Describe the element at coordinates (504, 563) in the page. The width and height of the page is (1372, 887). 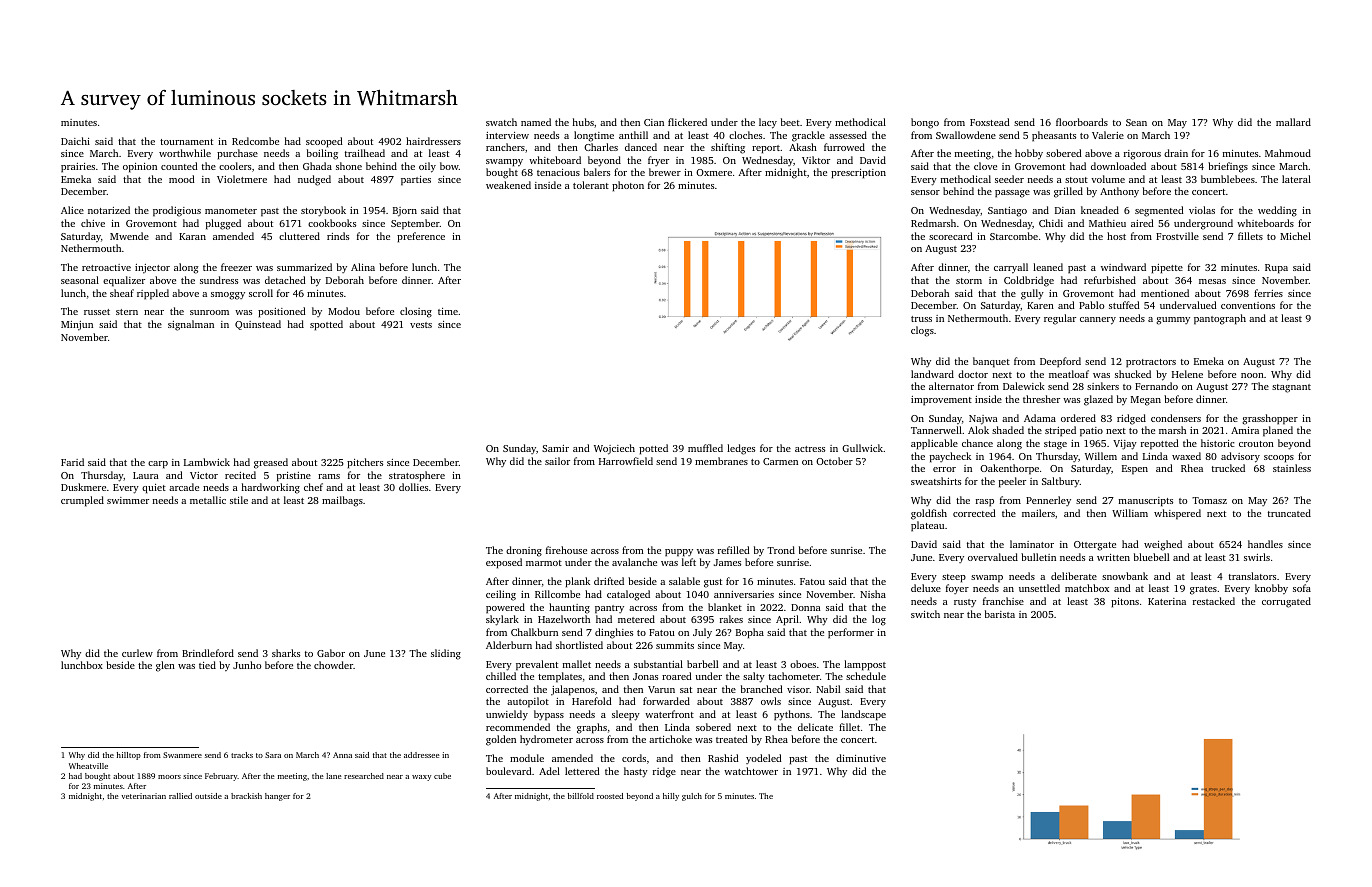
I see `exposed` at that location.
